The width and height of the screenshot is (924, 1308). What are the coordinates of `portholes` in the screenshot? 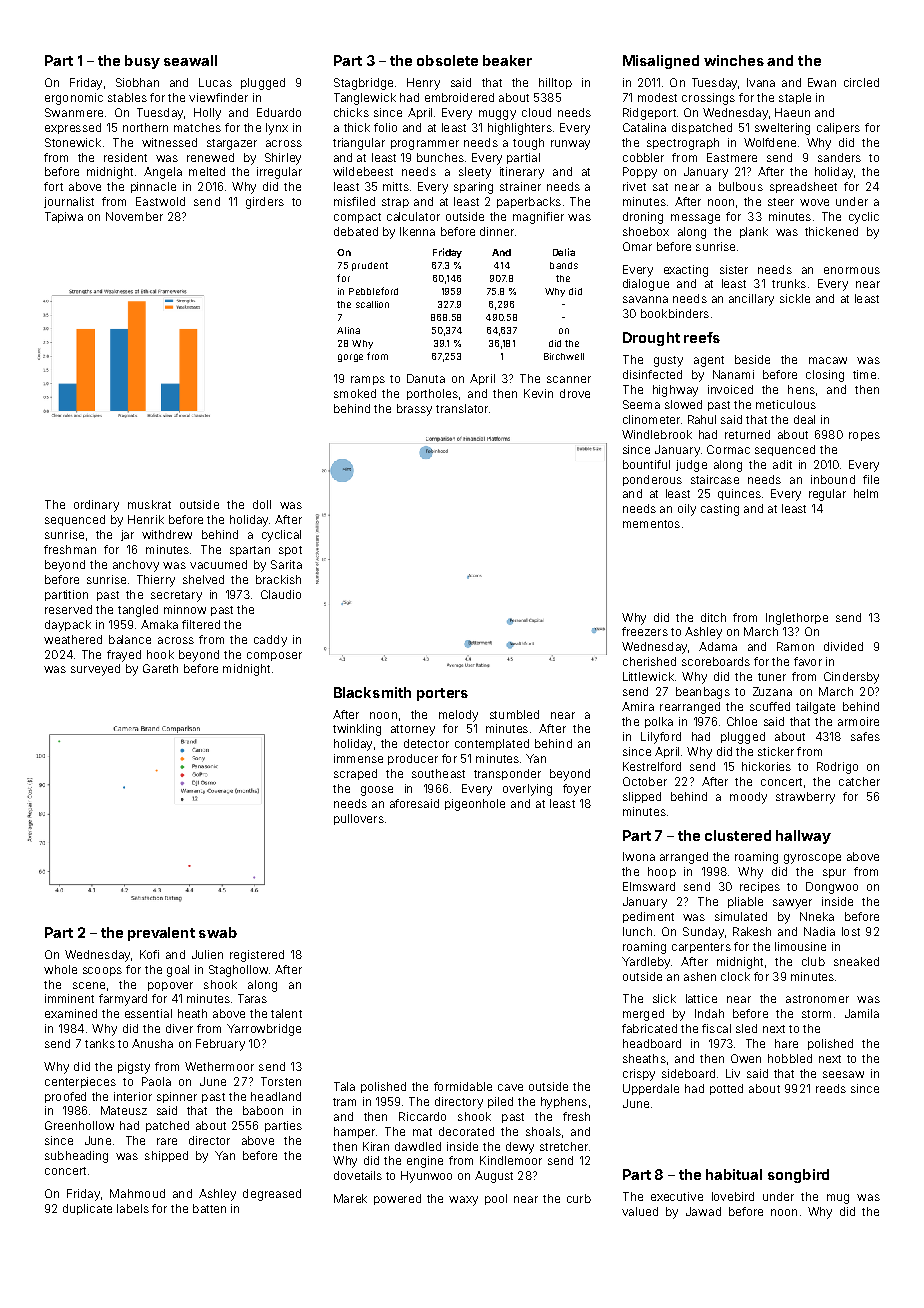 It's located at (432, 394).
